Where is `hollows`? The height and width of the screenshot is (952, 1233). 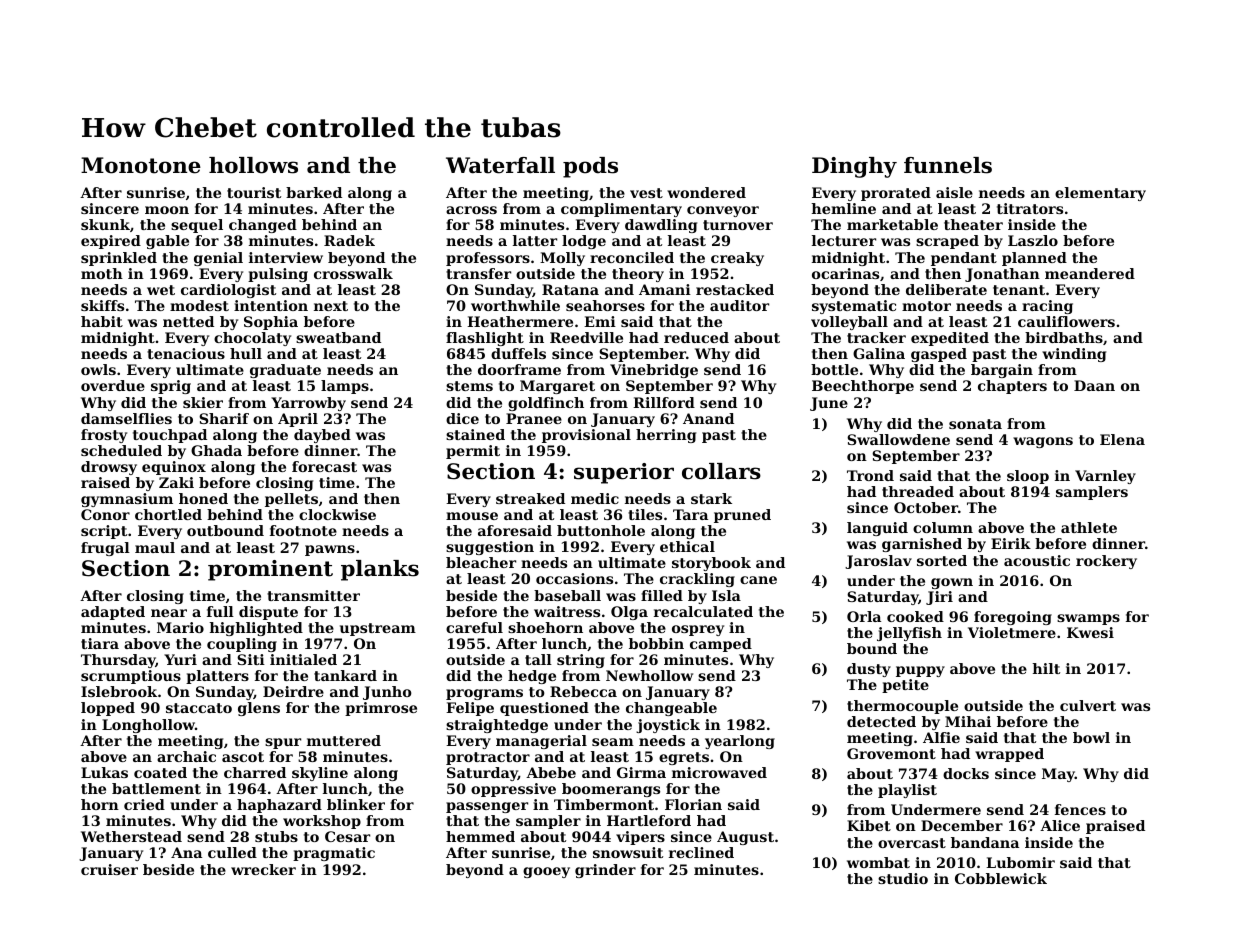 hollows is located at coordinates (253, 165).
